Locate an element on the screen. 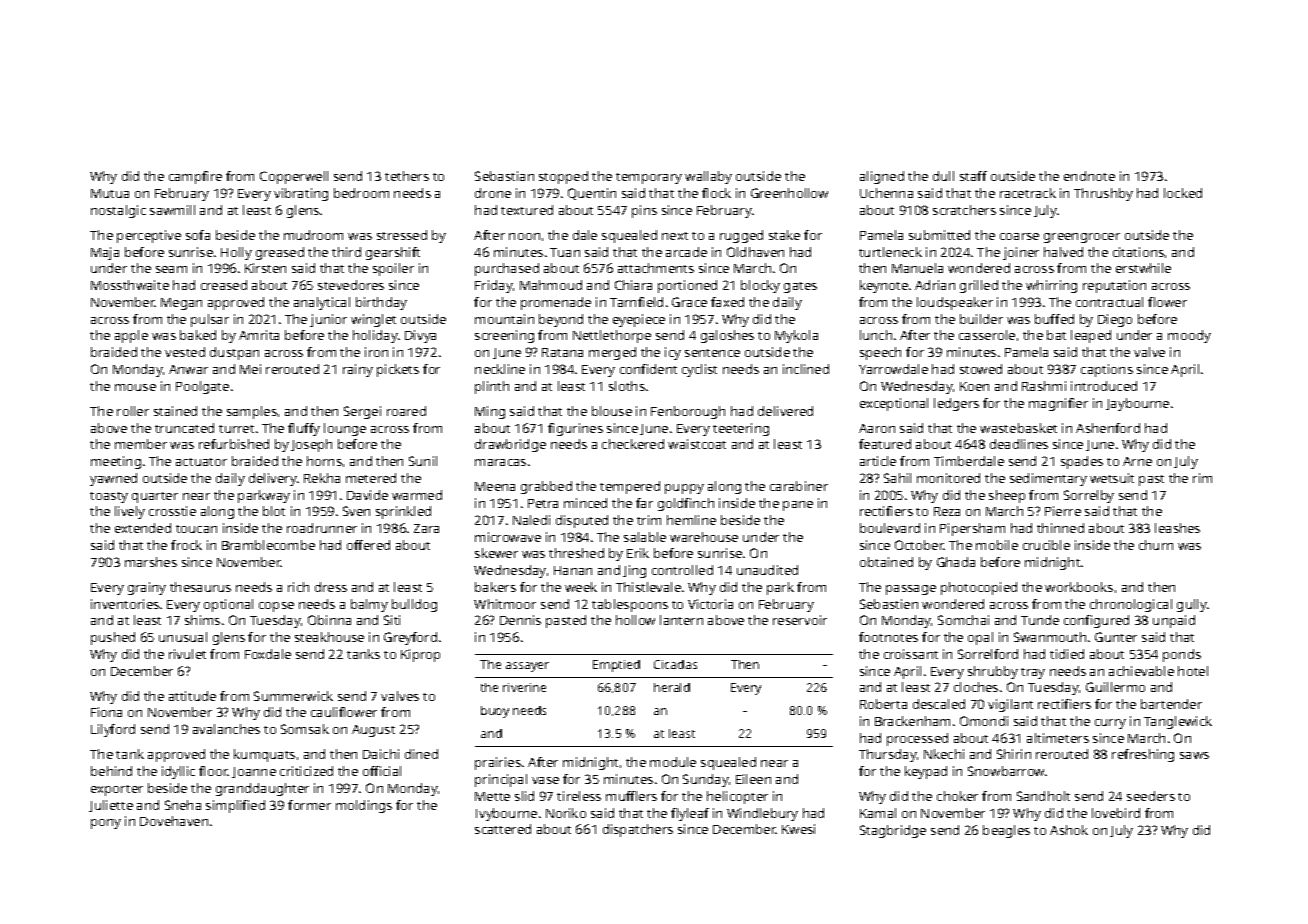 This screenshot has height=924, width=1308. puppy is located at coordinates (684, 489).
